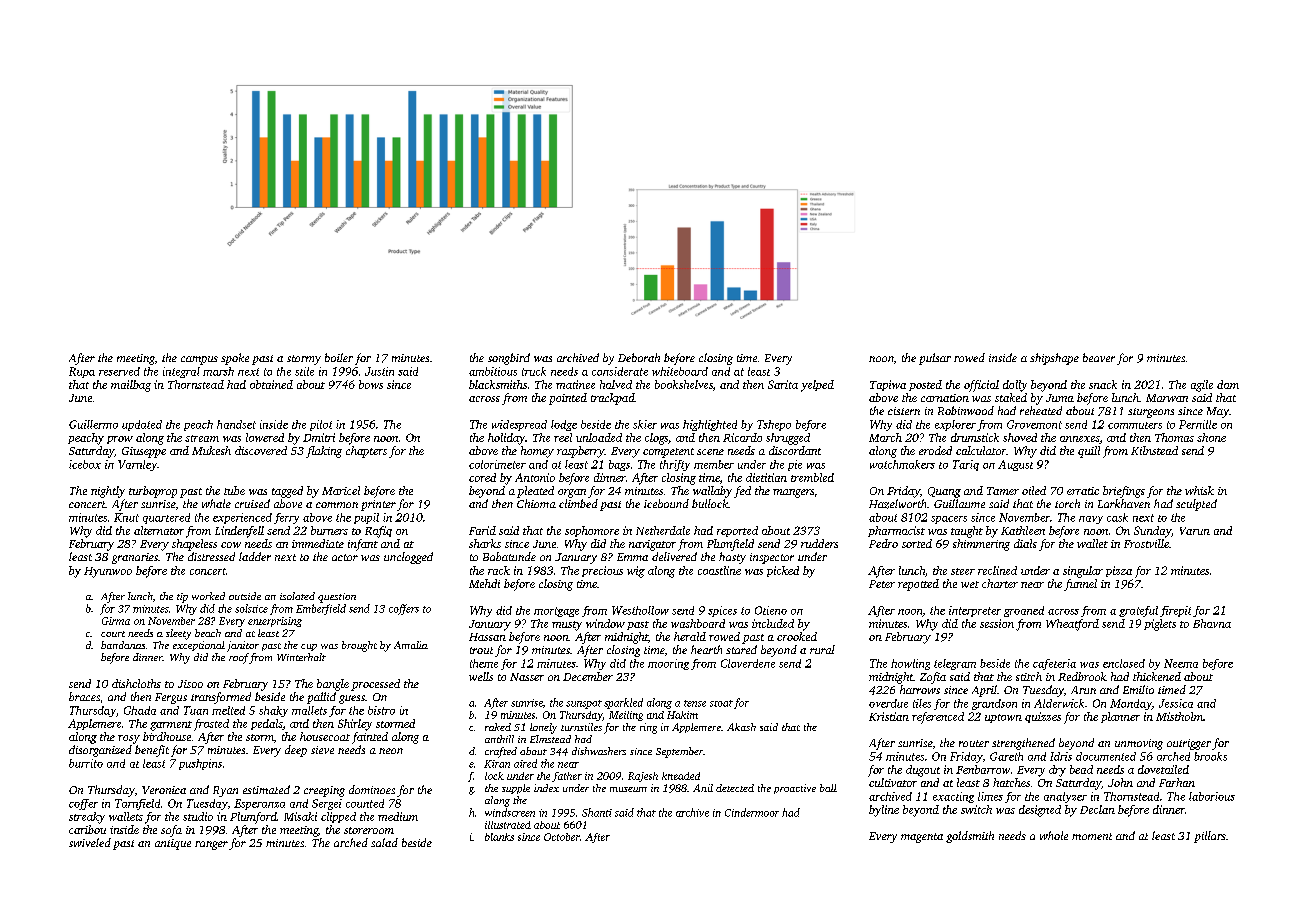  I want to click on sparkled, so click(623, 703).
